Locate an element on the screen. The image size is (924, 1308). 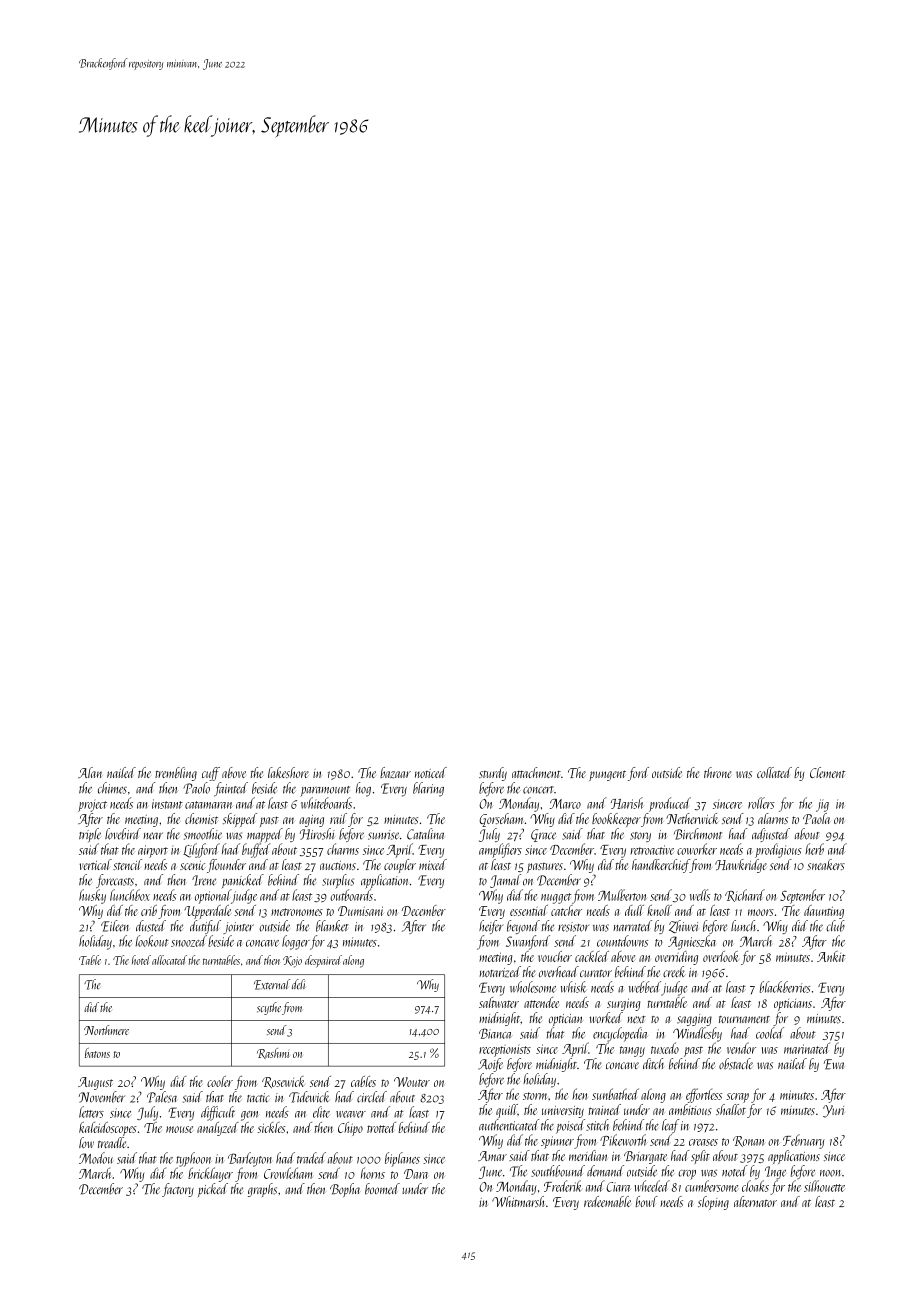
Kojo is located at coordinates (292, 962).
